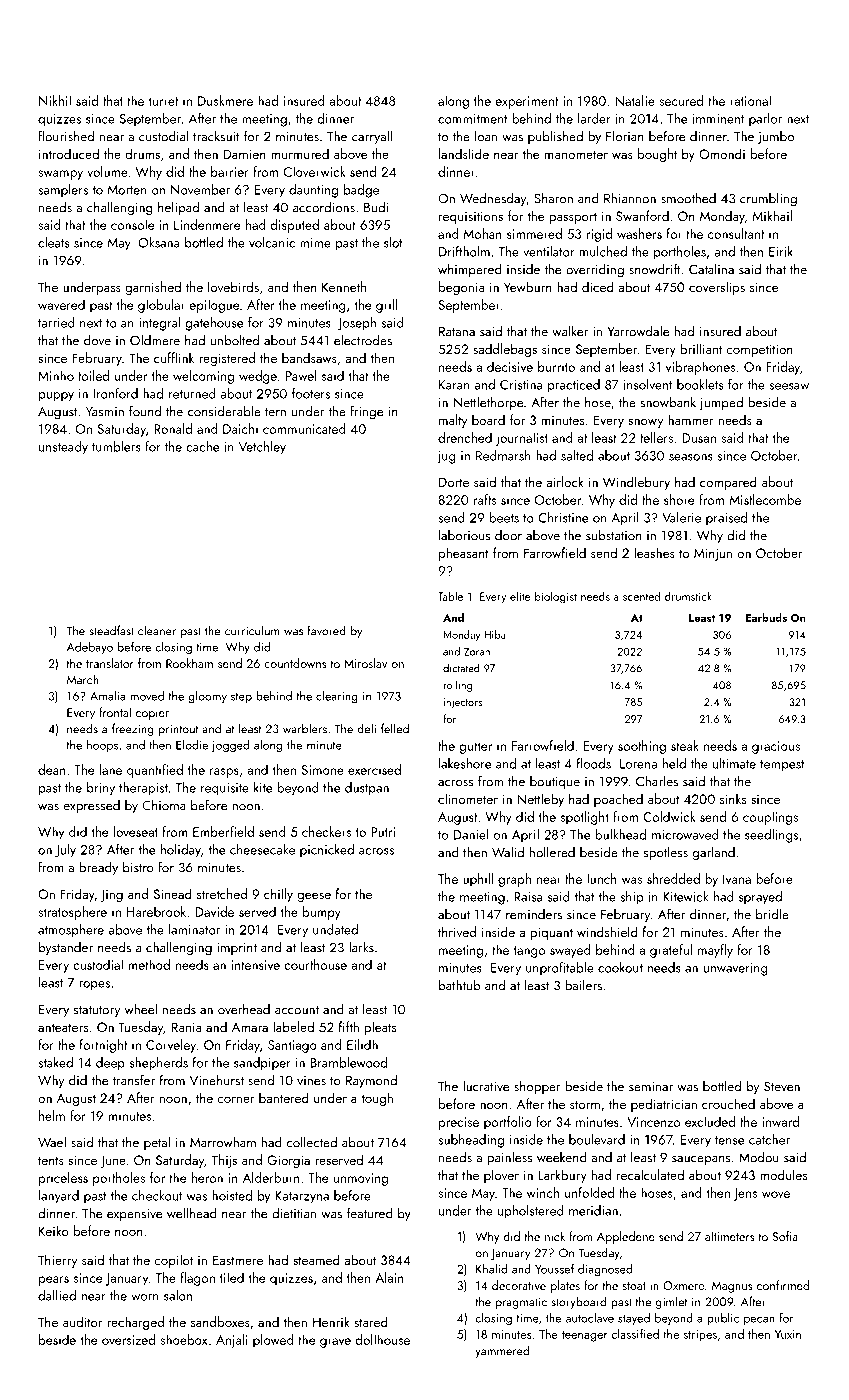  What do you see at coordinates (57, 1295) in the page?
I see `dallied` at bounding box center [57, 1295].
